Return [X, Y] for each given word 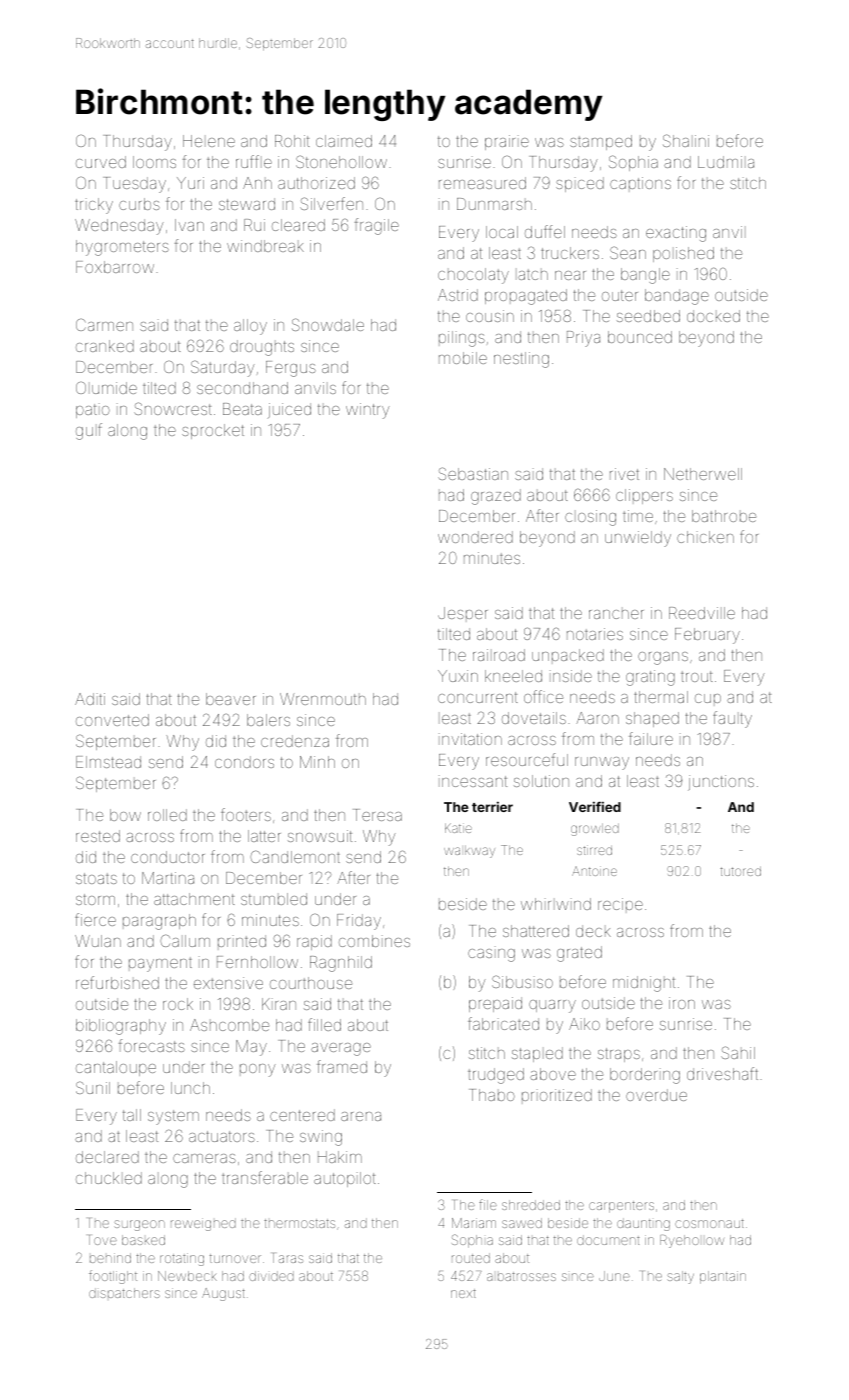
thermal [661, 697]
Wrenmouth [323, 699]
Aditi [90, 699]
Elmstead [108, 762]
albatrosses [521, 1276]
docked [713, 316]
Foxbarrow [115, 267]
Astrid [458, 295]
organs [663, 658]
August [223, 1294]
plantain [723, 1277]
